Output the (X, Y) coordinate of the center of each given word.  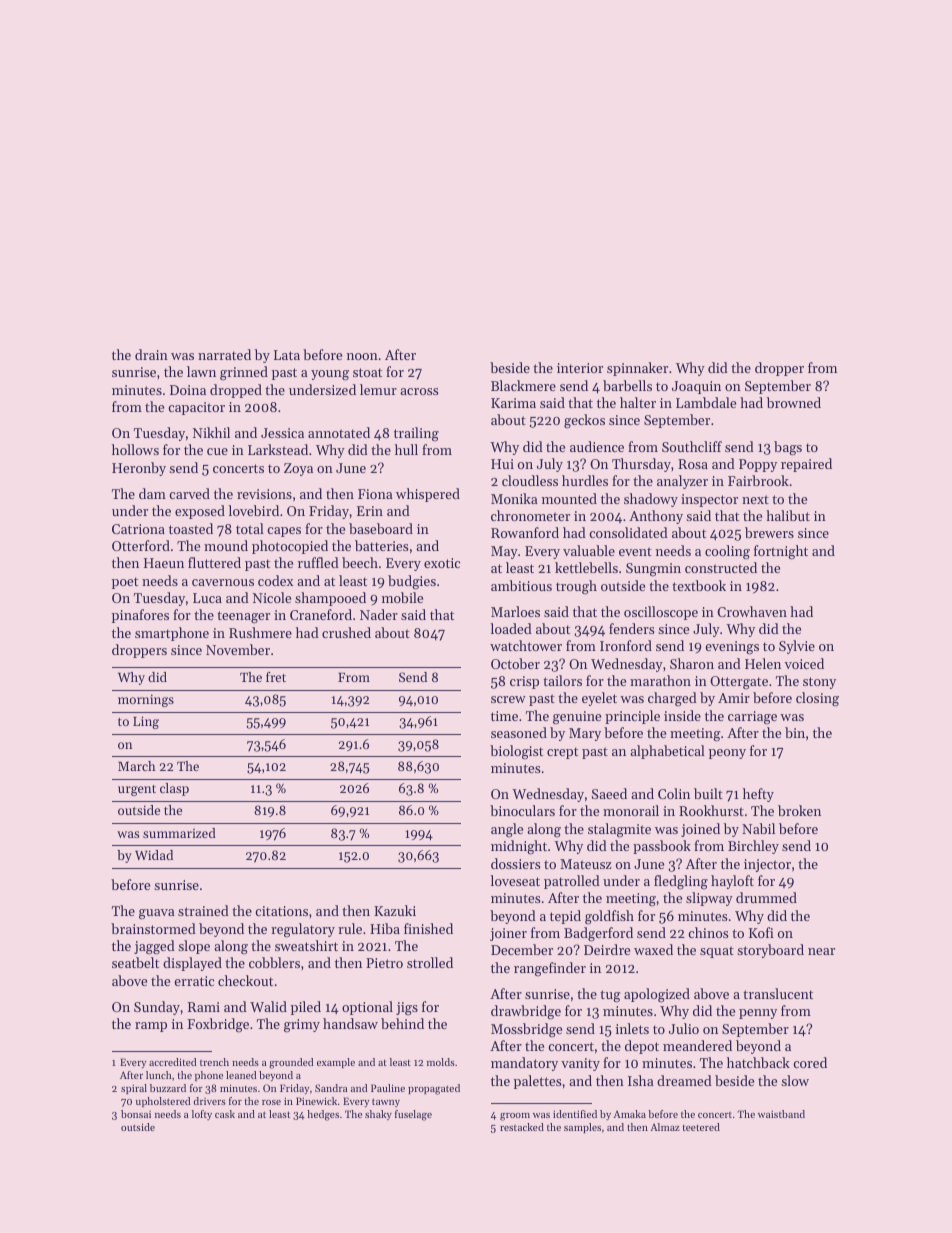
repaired (806, 465)
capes (284, 532)
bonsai (136, 1114)
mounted (569, 498)
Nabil (758, 828)
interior (580, 368)
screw (508, 699)
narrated (224, 354)
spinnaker (637, 369)
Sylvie (797, 647)
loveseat (515, 880)
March (137, 766)
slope (194, 947)
